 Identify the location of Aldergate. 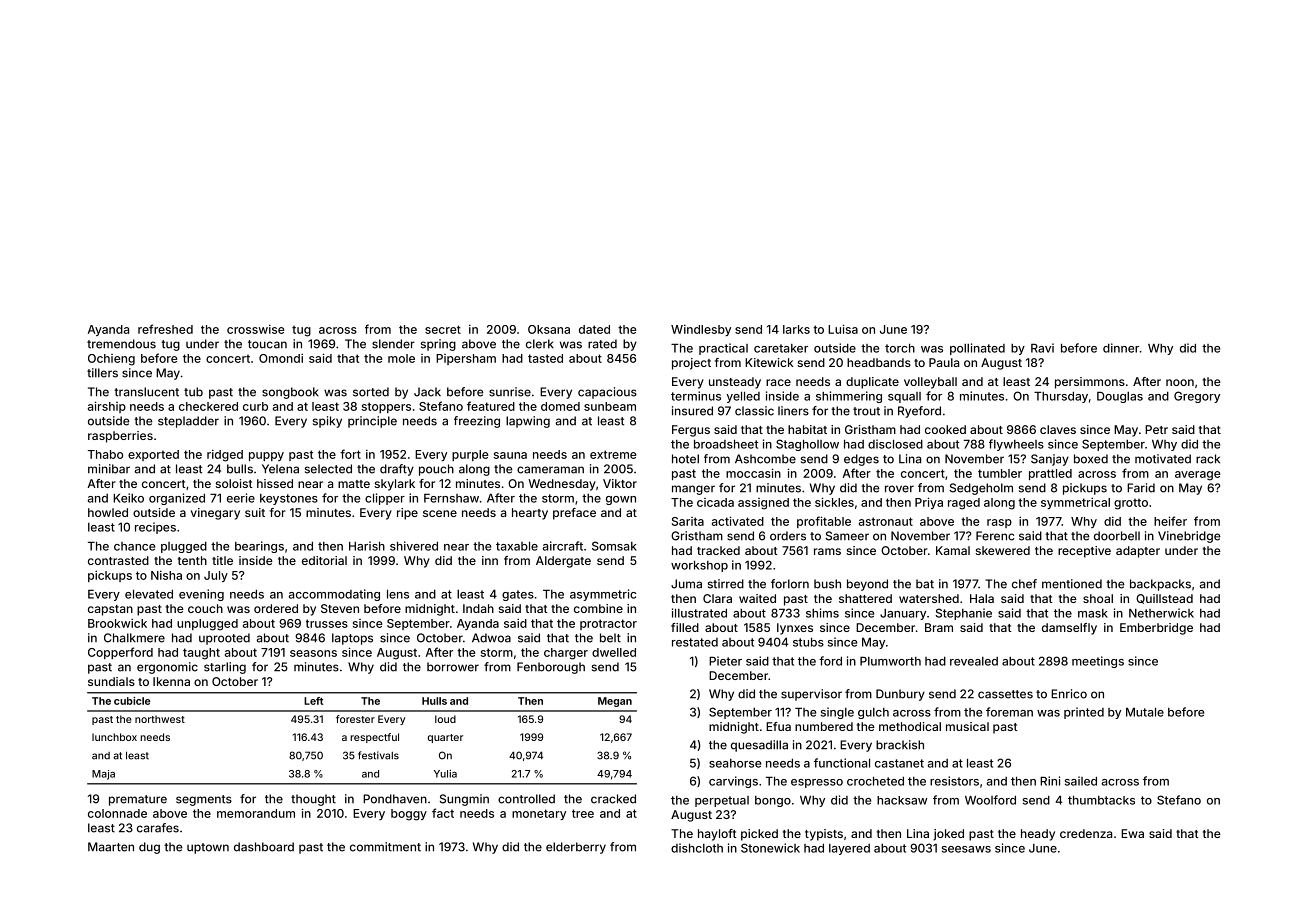
(563, 562).
